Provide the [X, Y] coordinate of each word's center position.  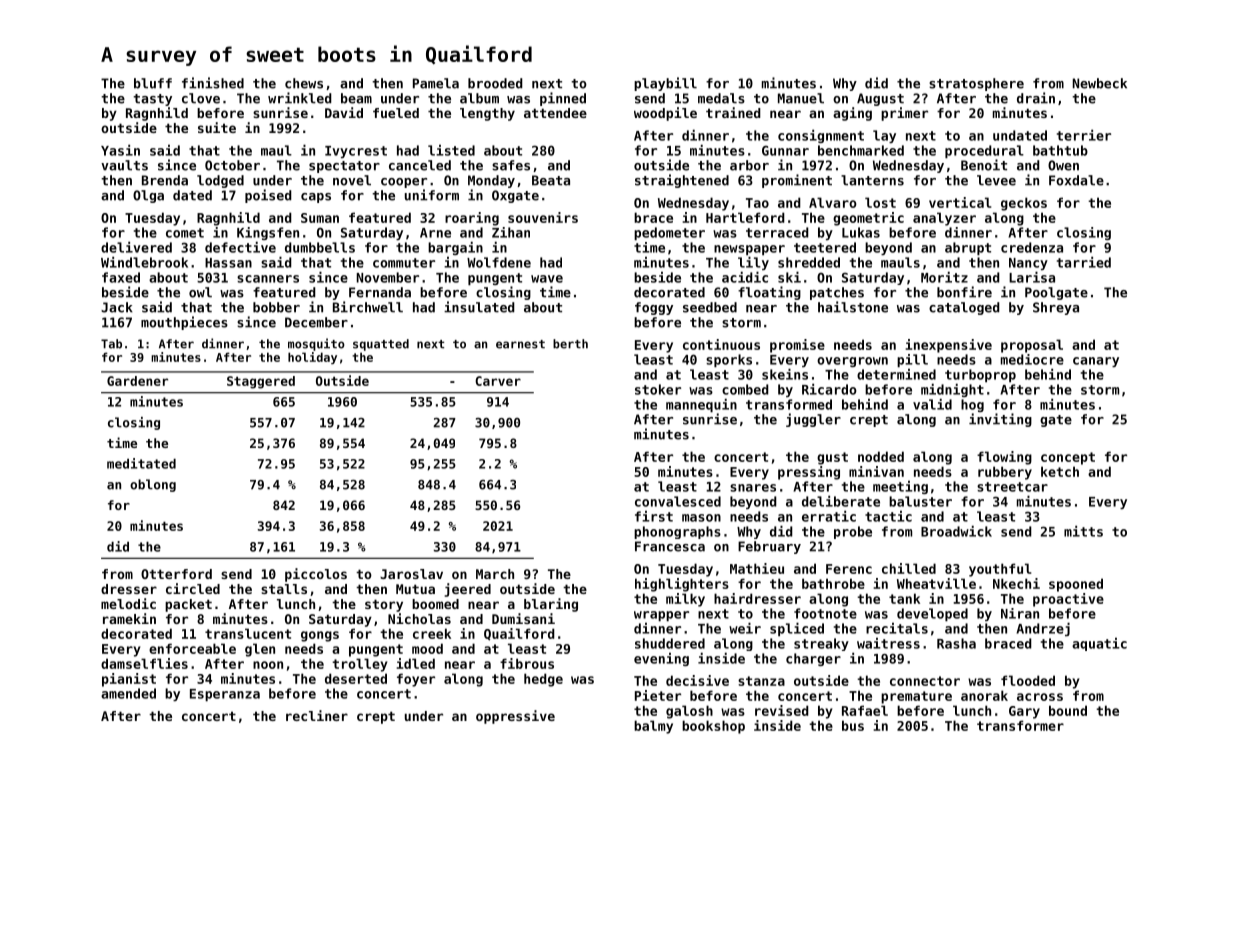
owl [200, 292]
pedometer [669, 234]
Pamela [436, 83]
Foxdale [1076, 180]
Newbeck [1100, 83]
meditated [141, 463]
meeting [900, 487]
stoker [658, 389]
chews [304, 83]
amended [128, 693]
